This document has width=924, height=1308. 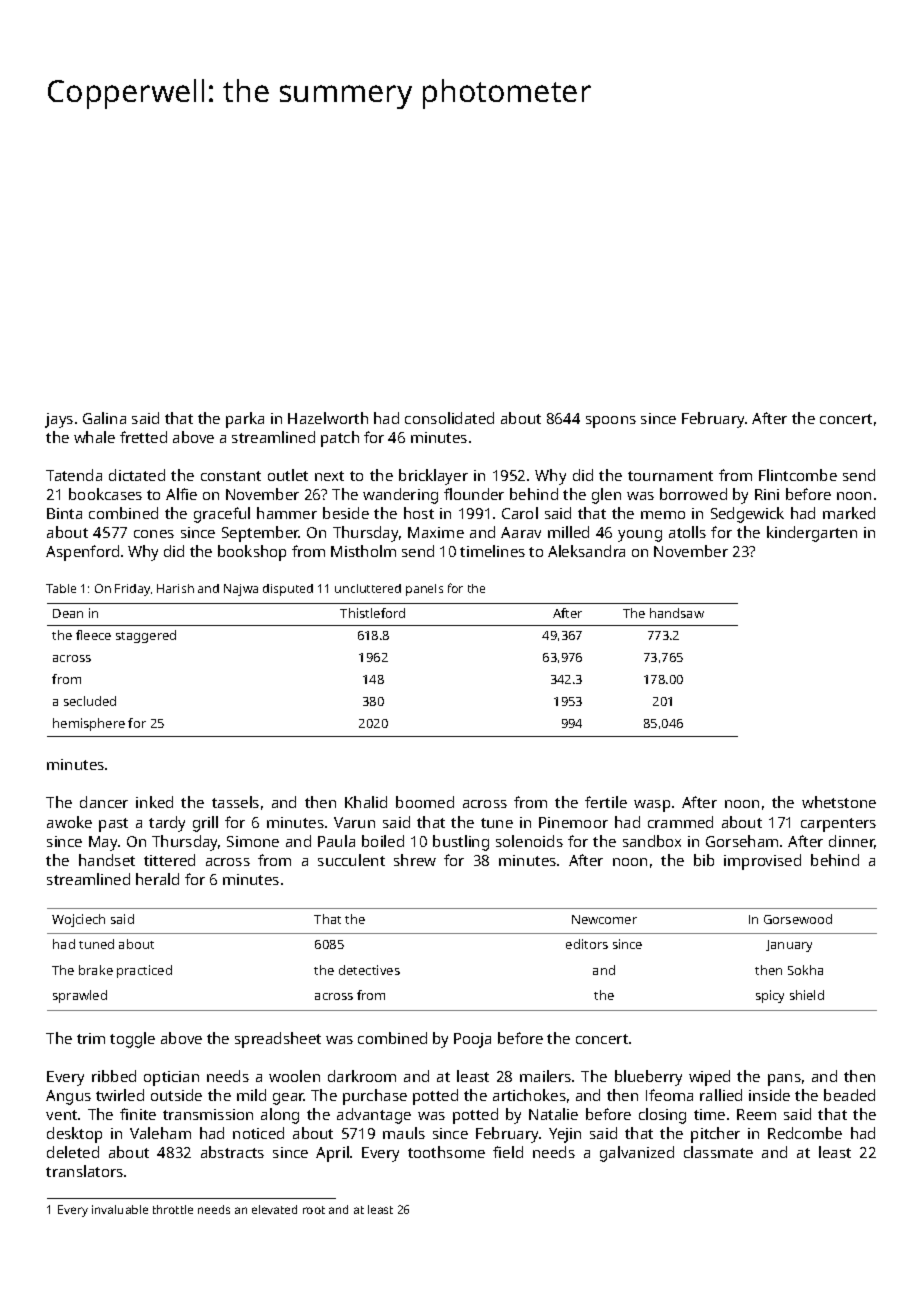 I want to click on shield, so click(x=807, y=995).
